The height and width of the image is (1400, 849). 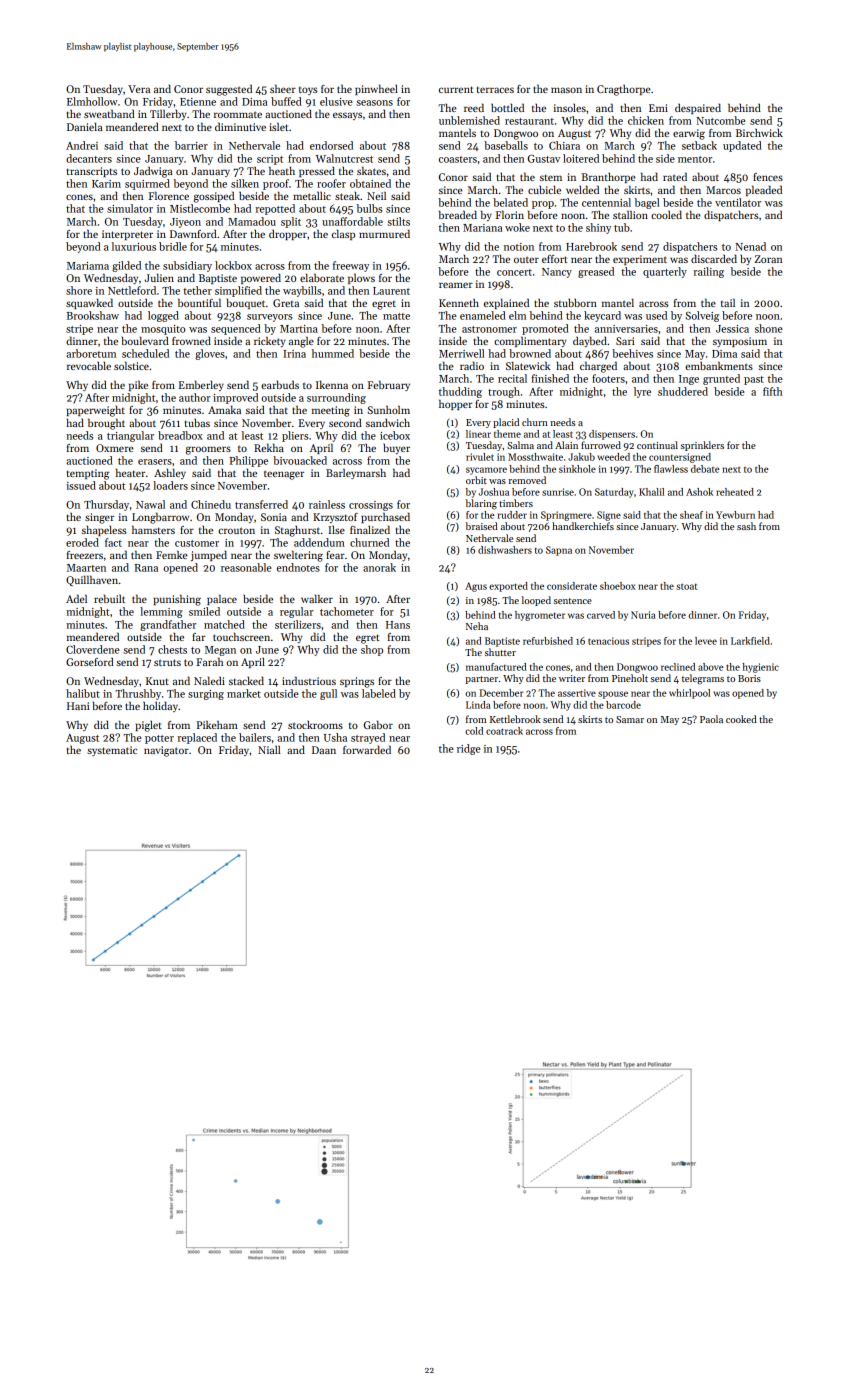 What do you see at coordinates (95, 411) in the image?
I see `paperweight` at bounding box center [95, 411].
